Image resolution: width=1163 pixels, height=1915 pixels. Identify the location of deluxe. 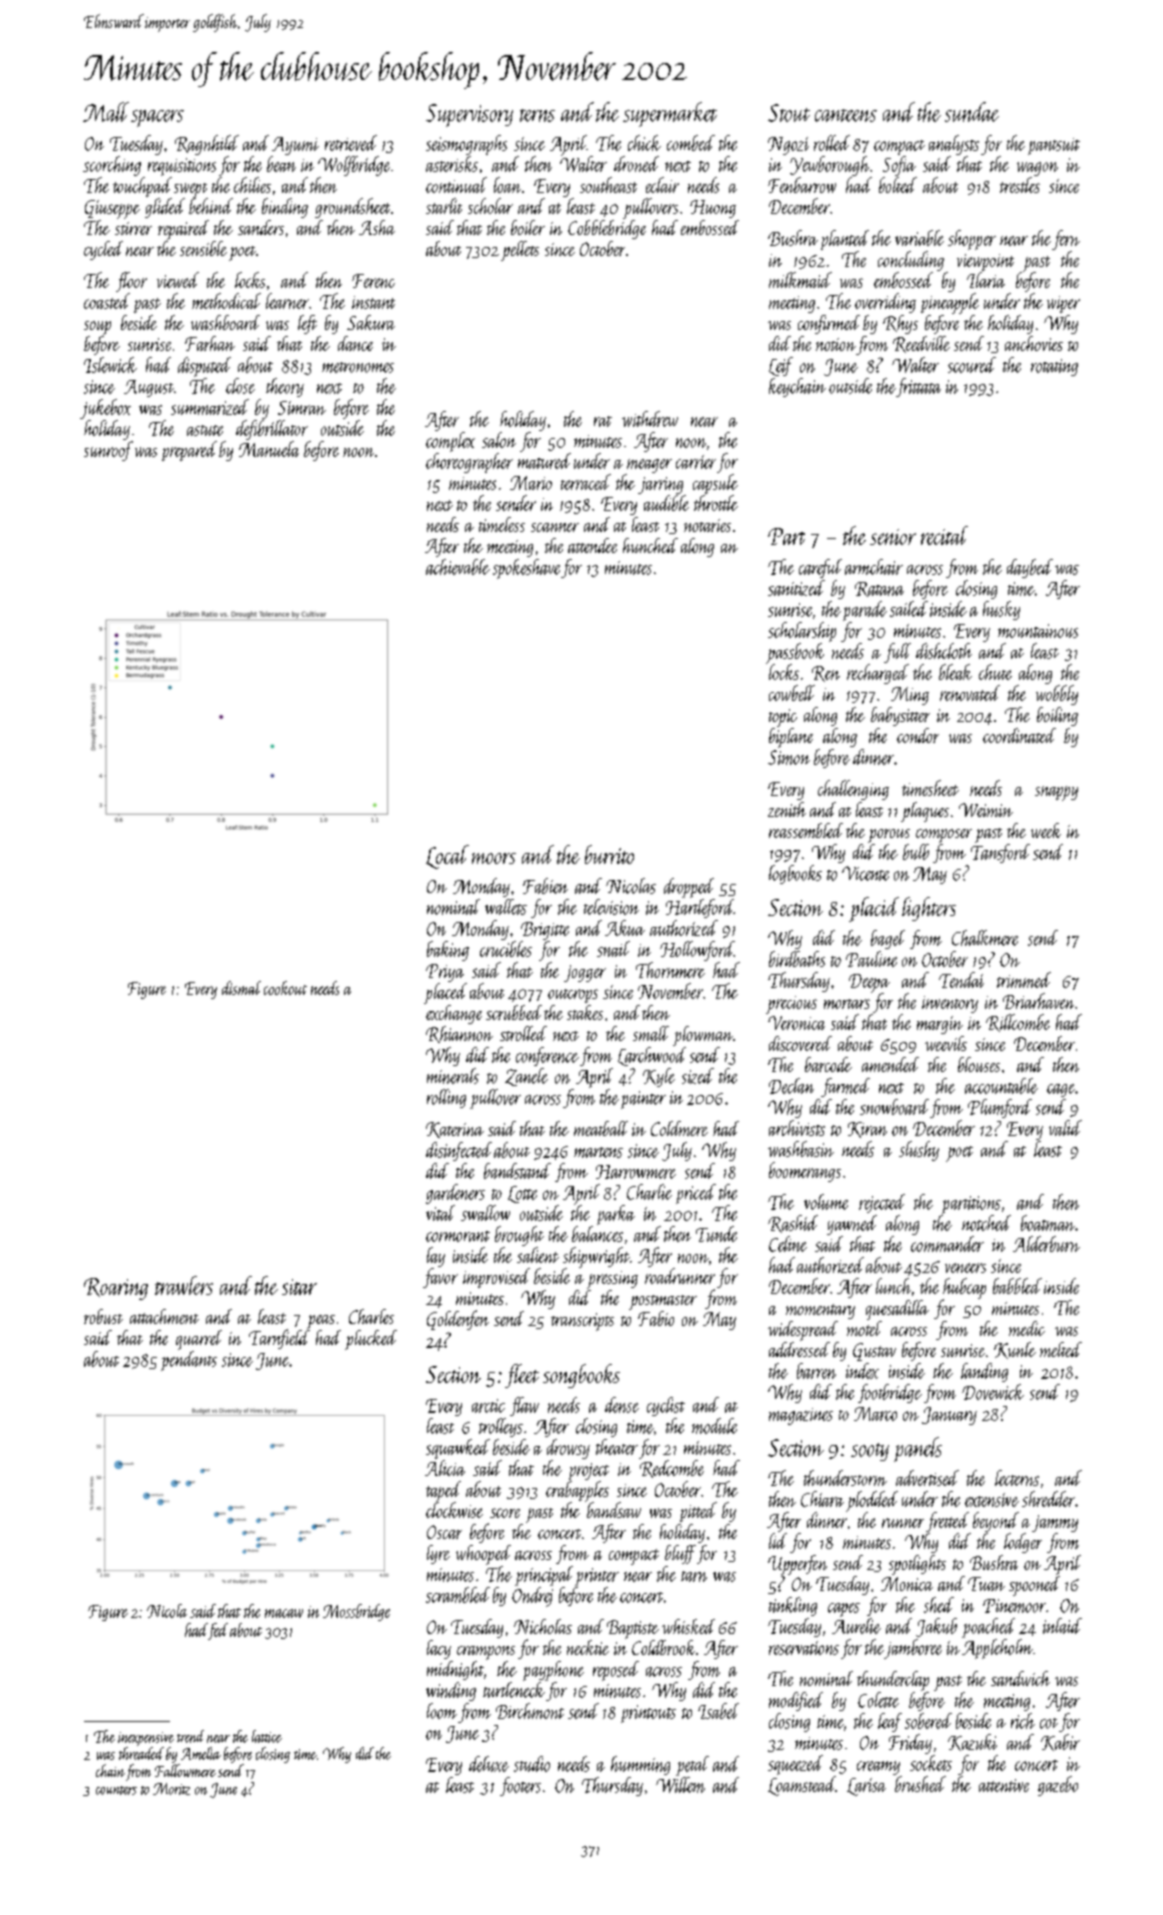
(489, 1764).
